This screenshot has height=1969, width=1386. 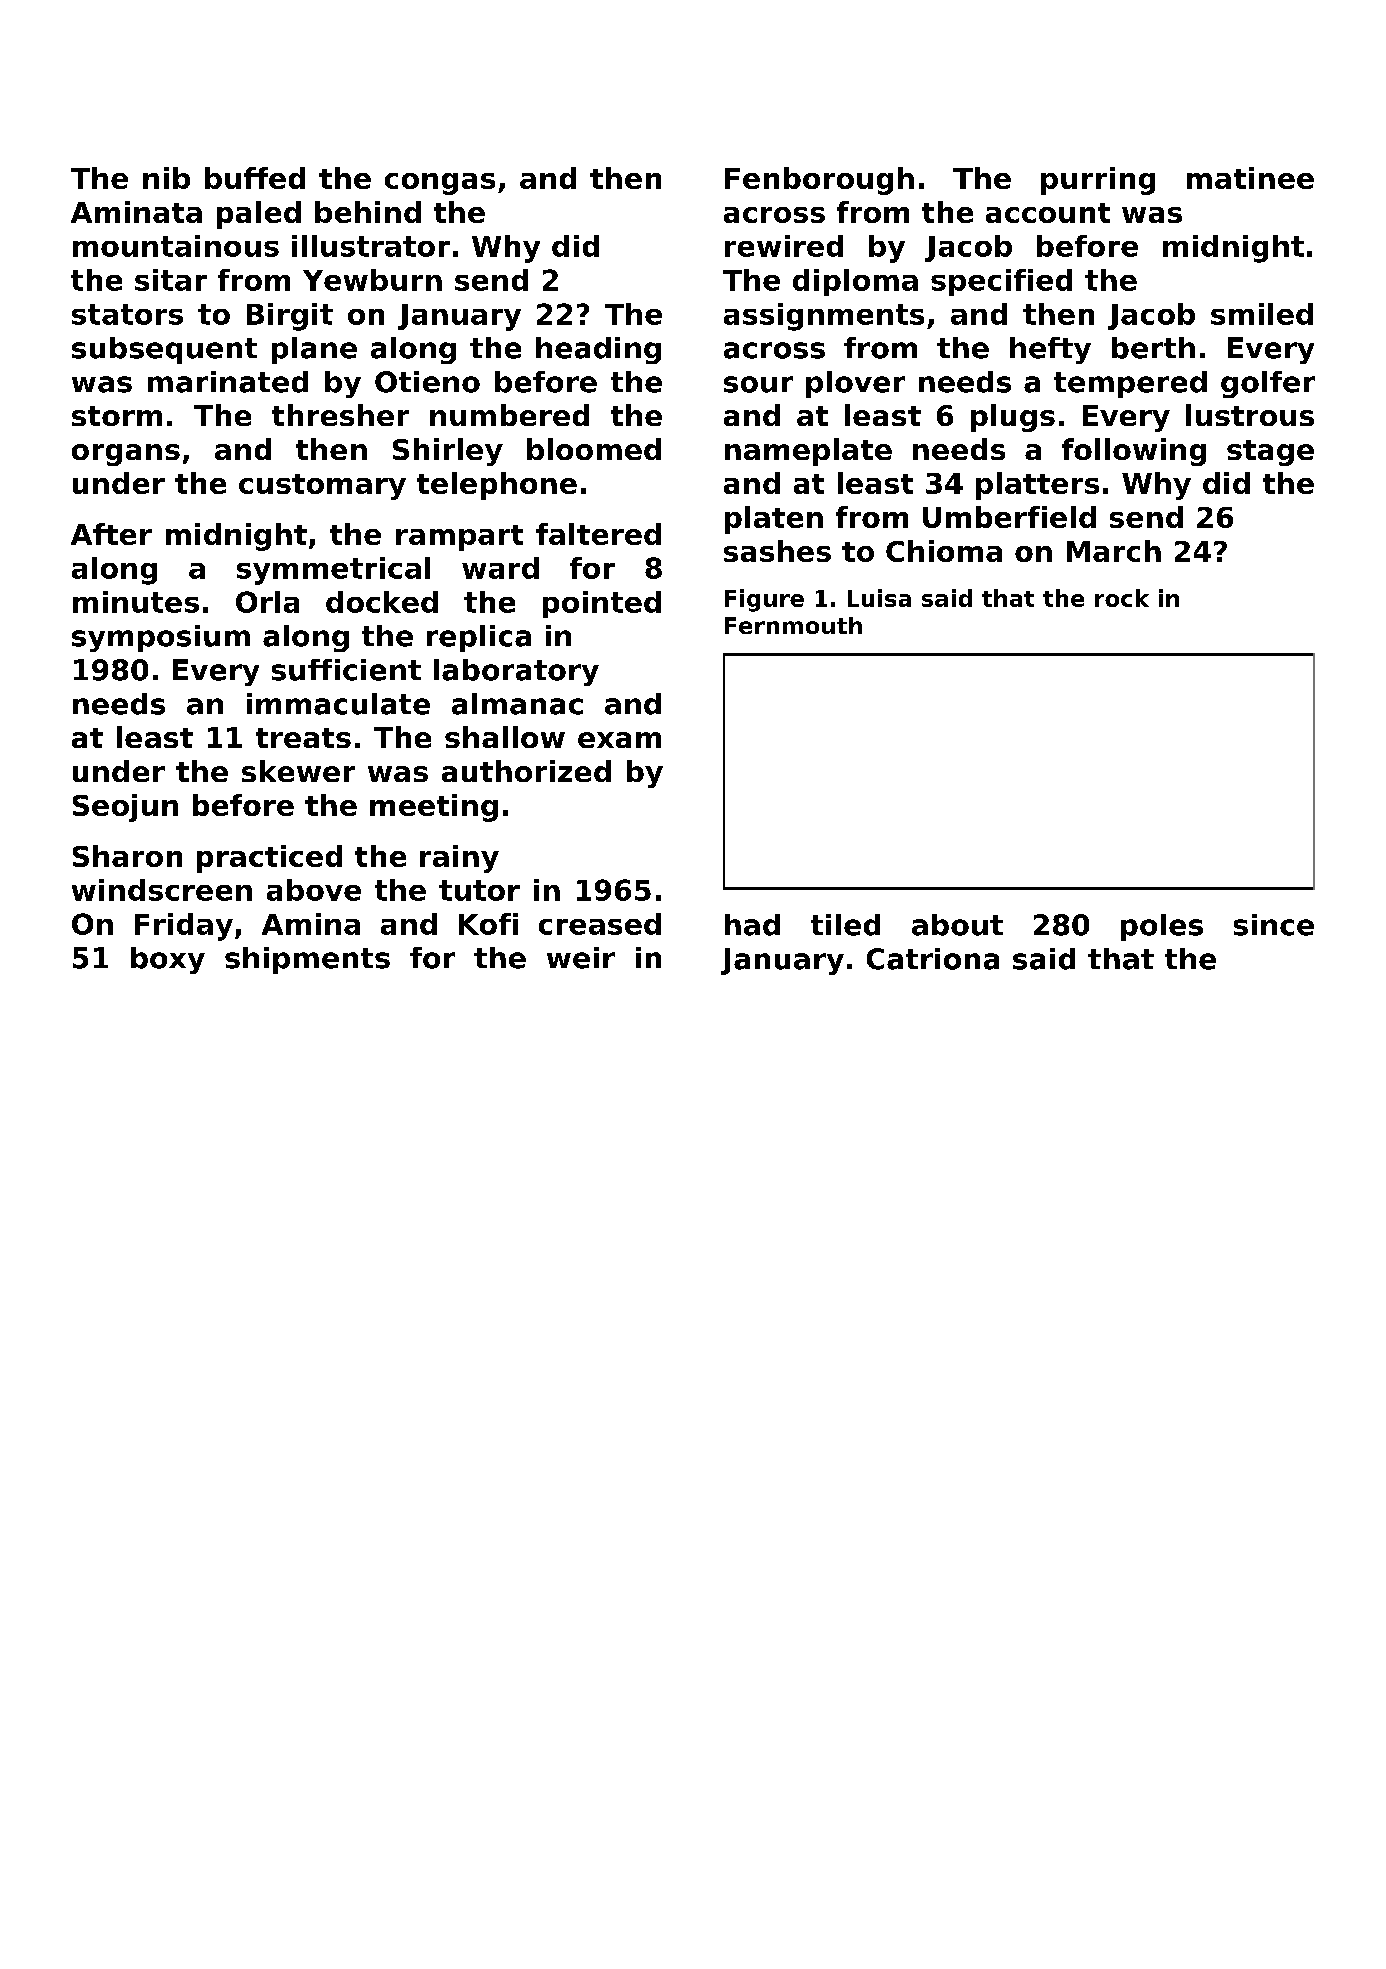 I want to click on matinee, so click(x=1250, y=178).
